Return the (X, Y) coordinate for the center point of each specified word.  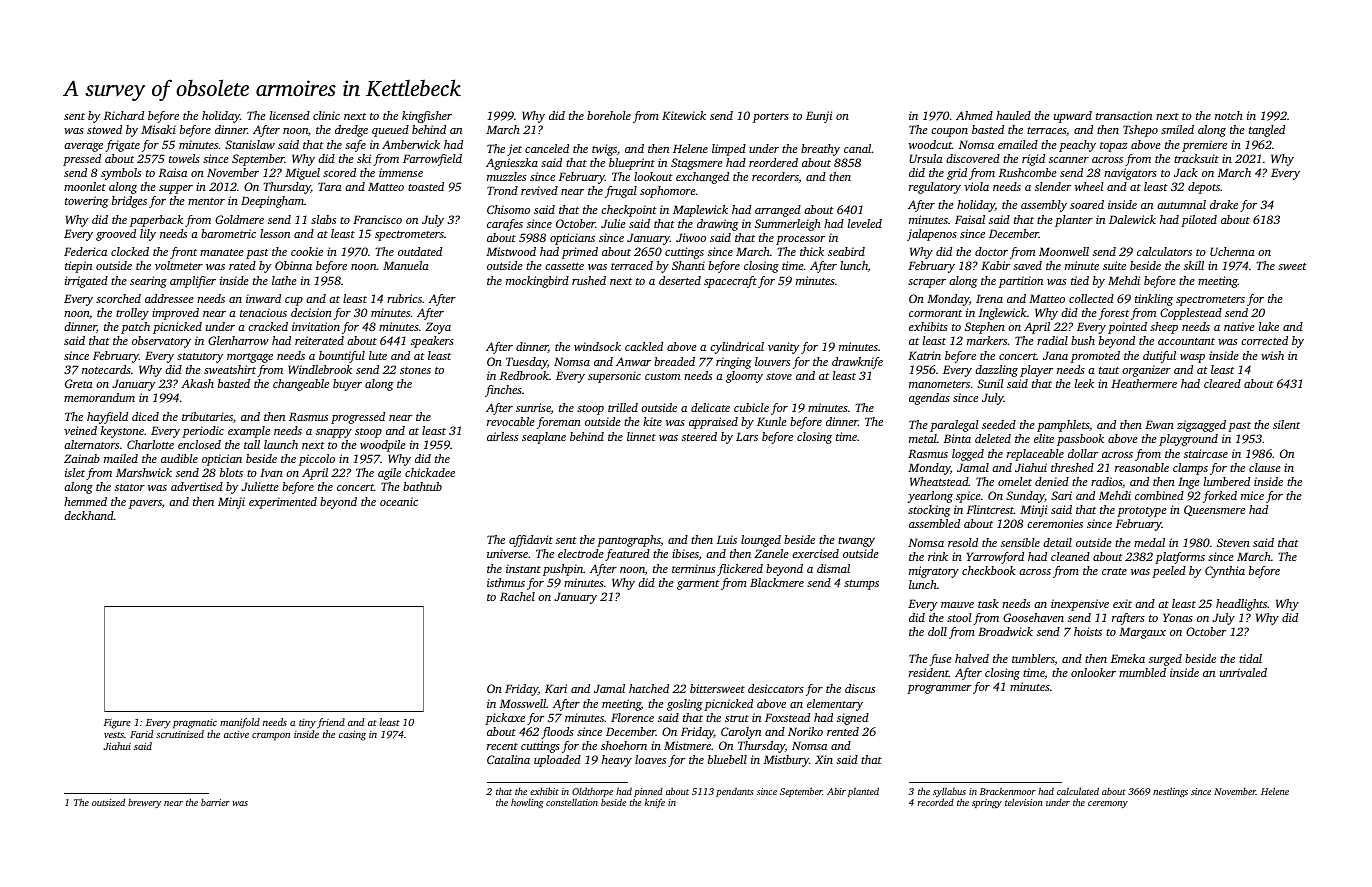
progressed (358, 418)
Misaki (158, 129)
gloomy (744, 377)
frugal (621, 192)
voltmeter (179, 265)
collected (1091, 298)
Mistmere (687, 745)
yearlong (930, 497)
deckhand (89, 515)
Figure (117, 724)
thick (812, 251)
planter (1074, 221)
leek (1084, 383)
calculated (1078, 791)
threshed (1072, 467)
